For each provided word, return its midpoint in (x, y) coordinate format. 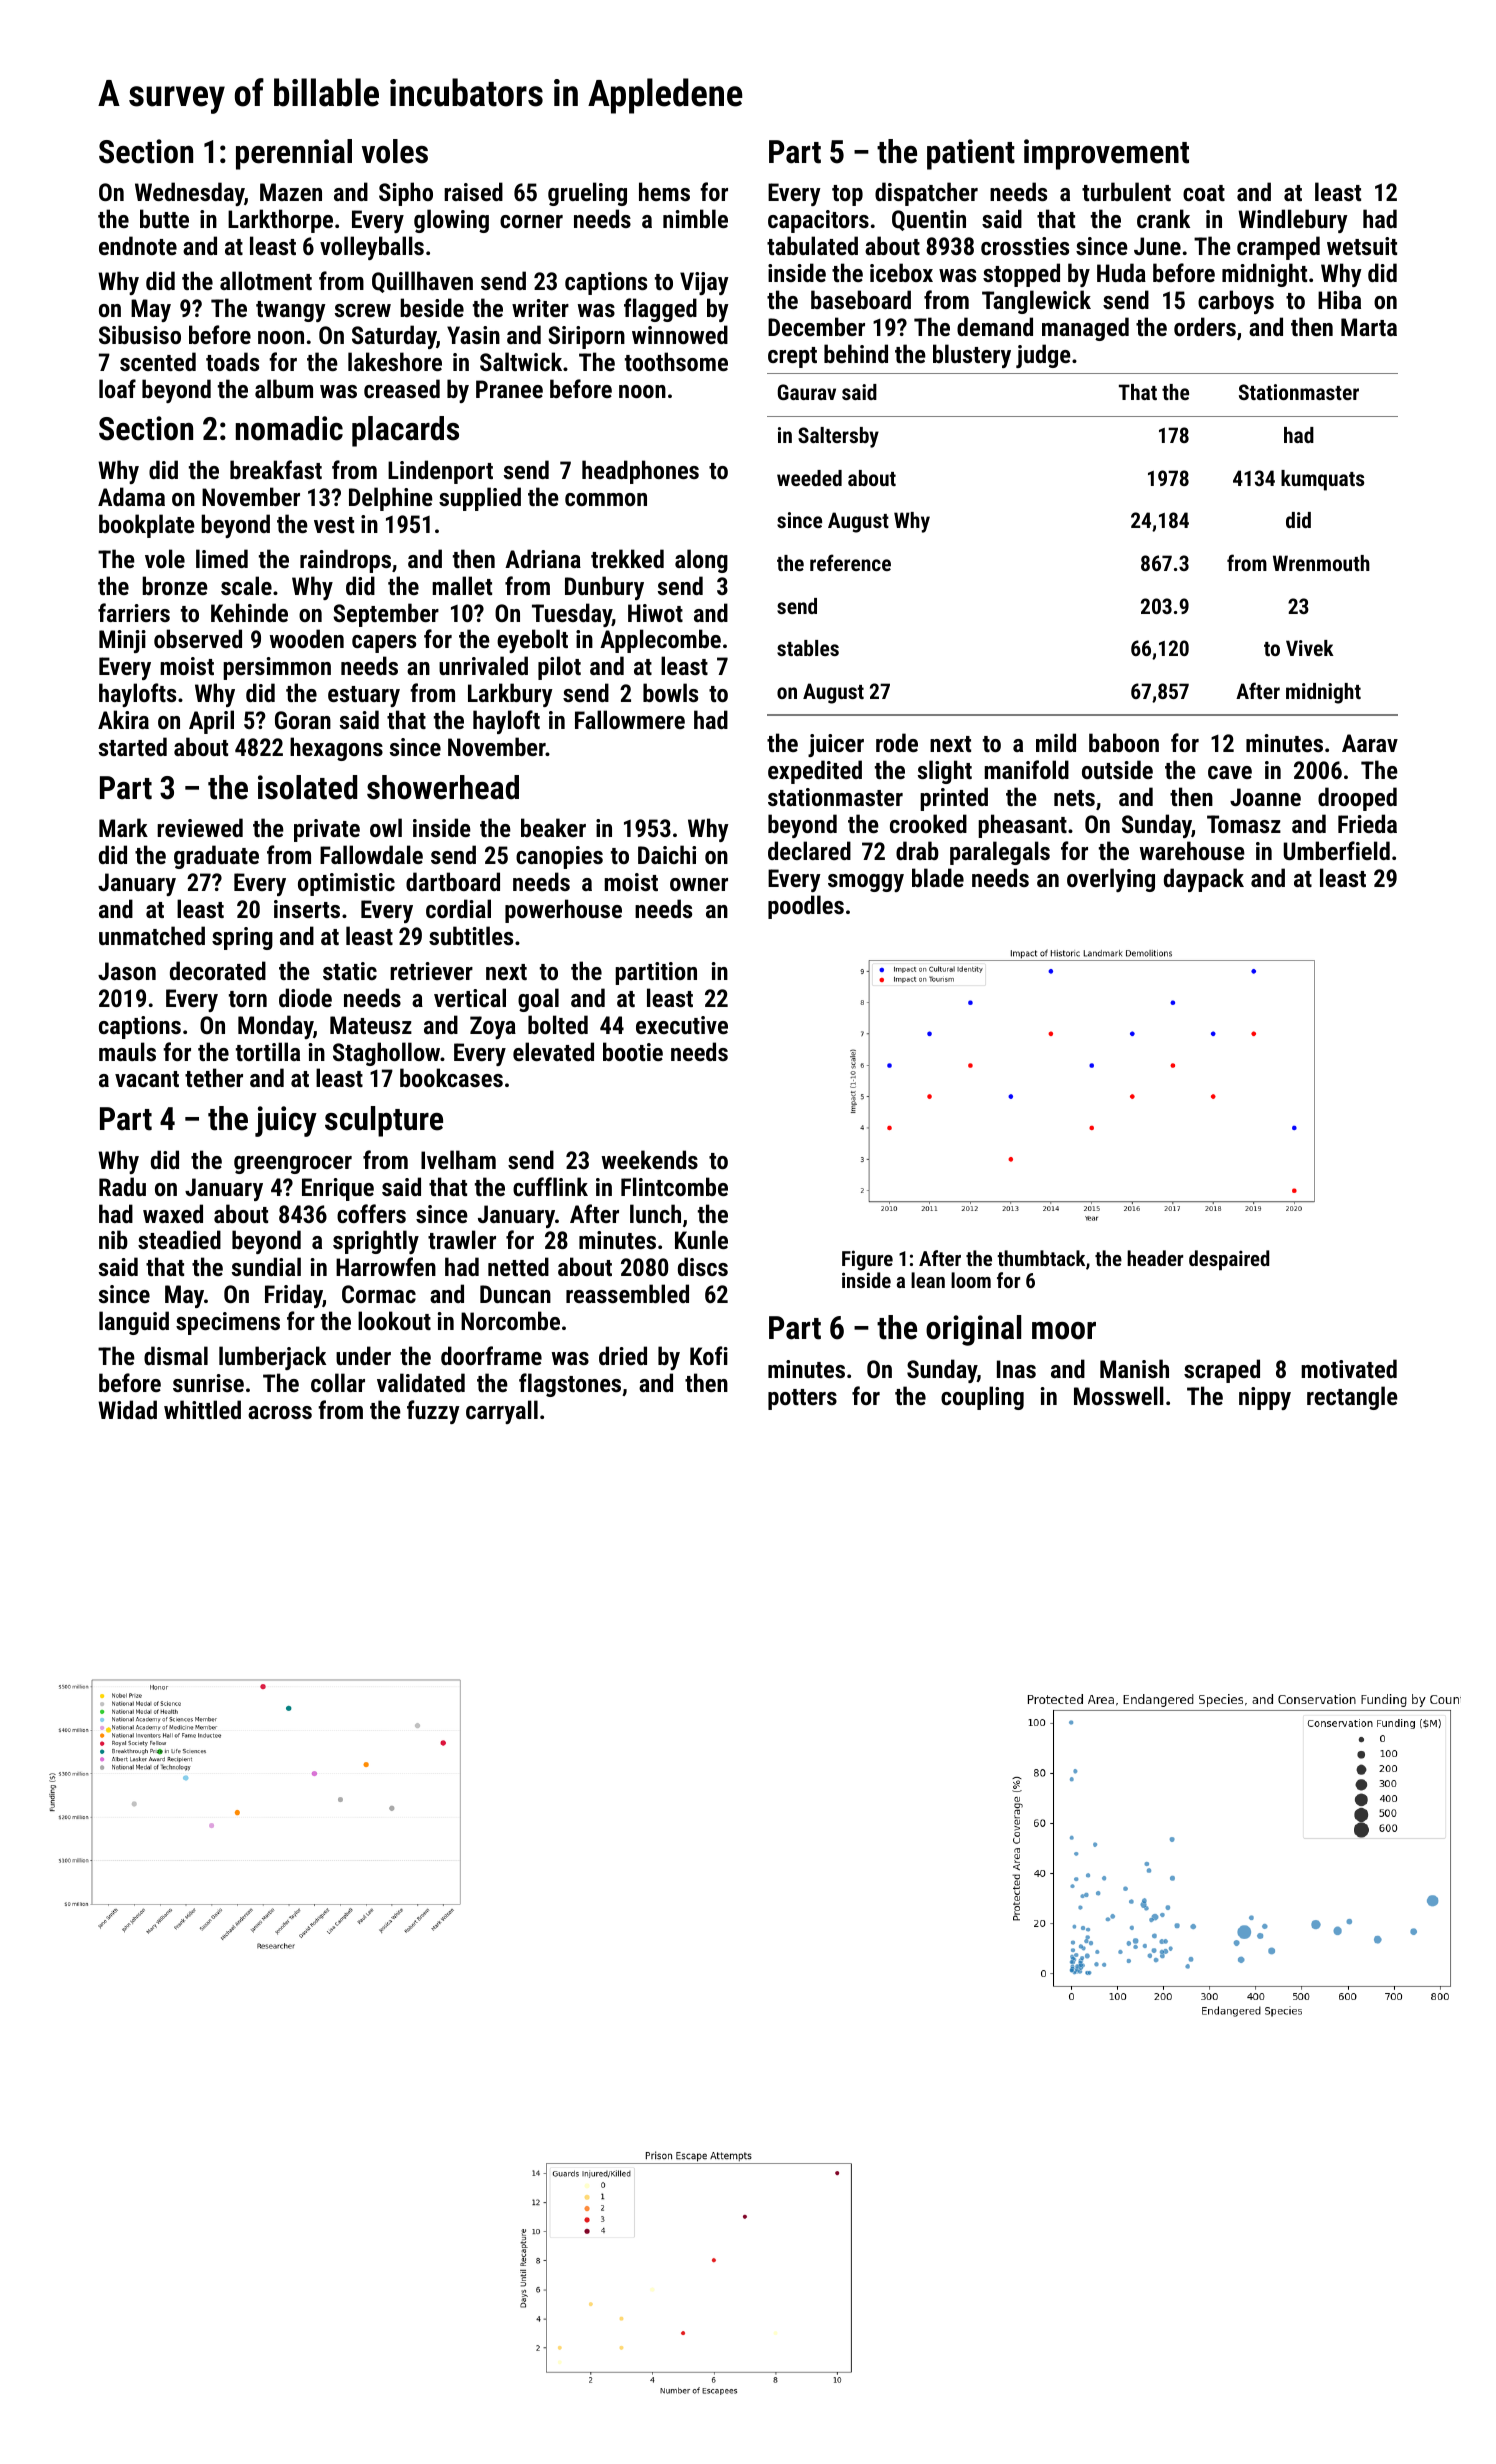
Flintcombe (674, 1186)
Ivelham (458, 1159)
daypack (1204, 880)
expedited (815, 772)
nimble (695, 218)
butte (164, 218)
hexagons (336, 749)
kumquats (1322, 480)
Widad (127, 1409)
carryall (502, 1412)
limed (222, 558)
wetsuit (1362, 246)
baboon (1124, 742)
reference (850, 562)
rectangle (1352, 1398)
